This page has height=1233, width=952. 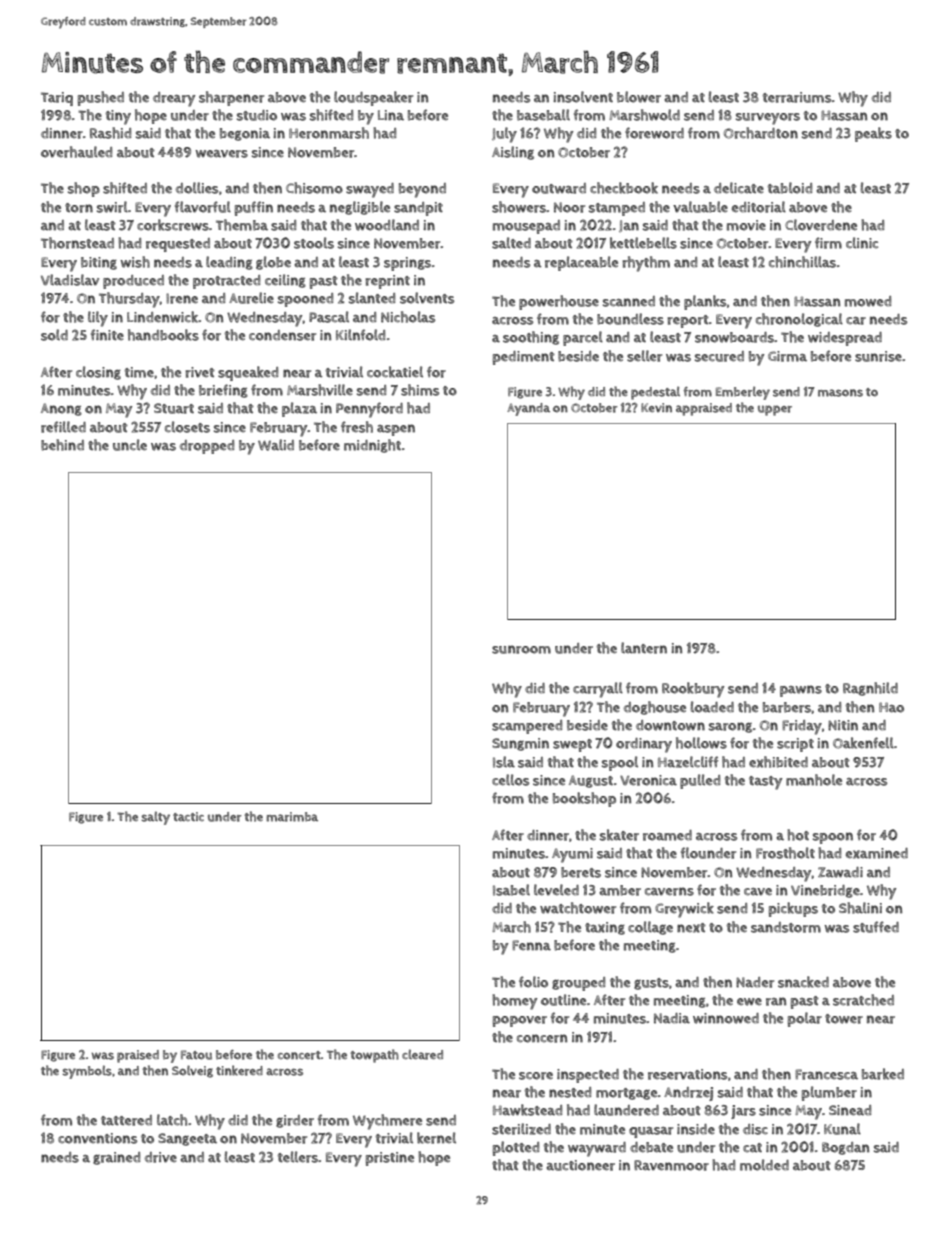 I want to click on wish, so click(x=135, y=262).
